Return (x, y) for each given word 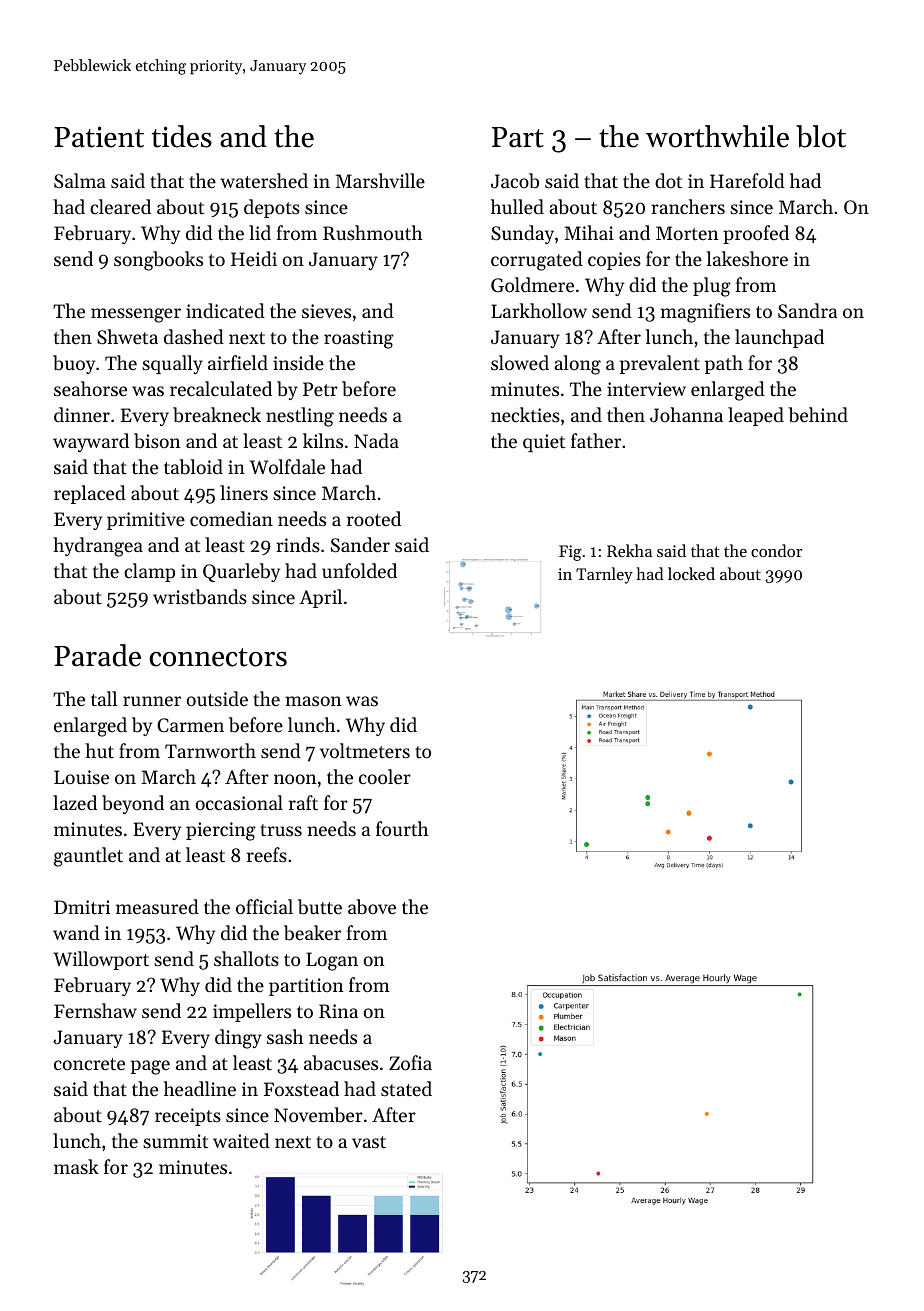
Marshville (380, 180)
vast (369, 1142)
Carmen (190, 725)
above (372, 907)
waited (241, 1140)
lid (260, 232)
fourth (402, 828)
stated (406, 1088)
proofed (756, 234)
